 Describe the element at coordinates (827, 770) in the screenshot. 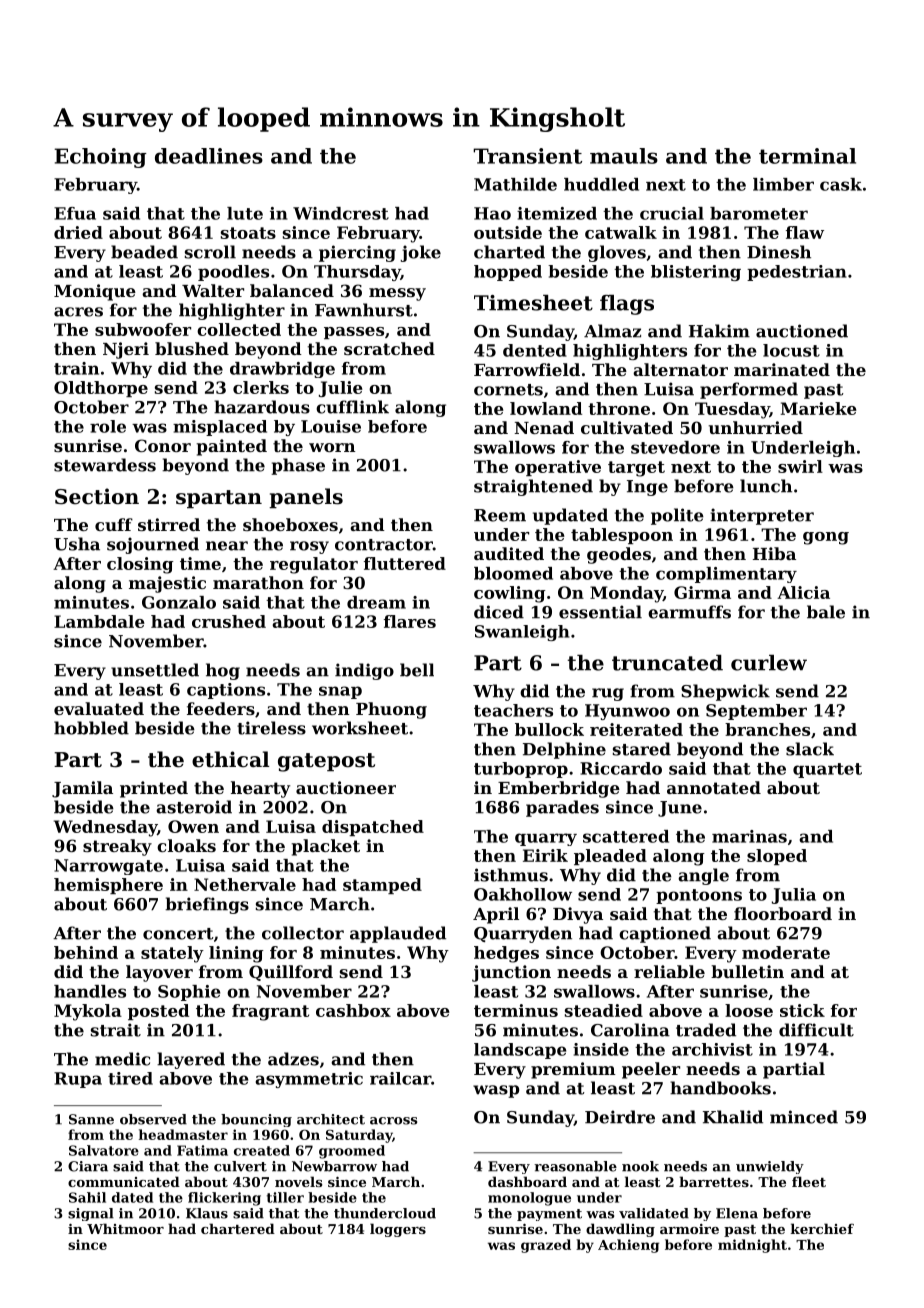

I see `quartet` at that location.
